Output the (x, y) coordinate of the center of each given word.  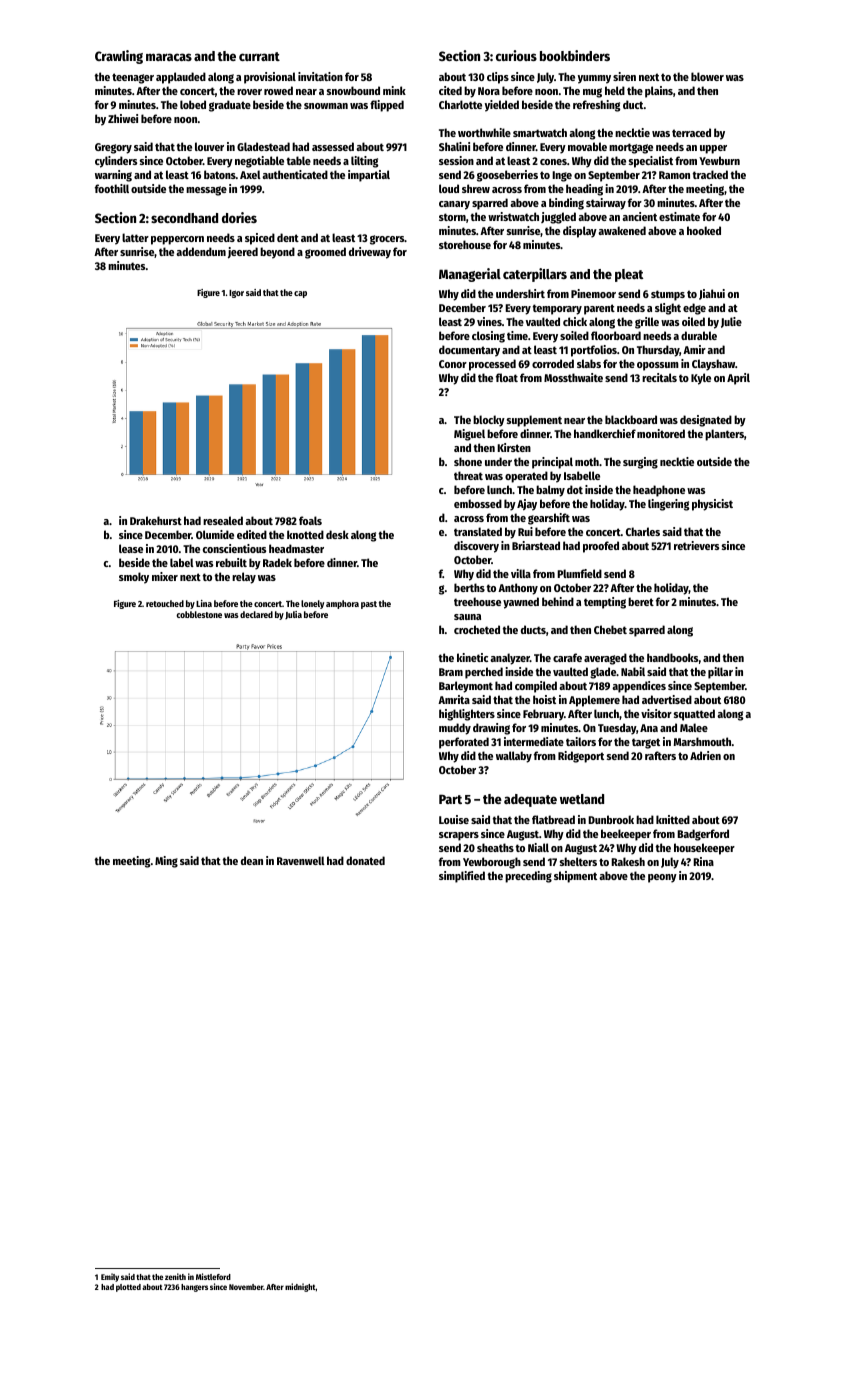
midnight (300, 1287)
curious (516, 55)
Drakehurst (156, 520)
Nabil (633, 671)
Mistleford (213, 1276)
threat (468, 475)
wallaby (514, 757)
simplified (462, 877)
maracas (169, 57)
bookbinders (575, 55)
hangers (194, 1288)
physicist (712, 505)
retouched (165, 603)
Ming (166, 862)
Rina (703, 861)
